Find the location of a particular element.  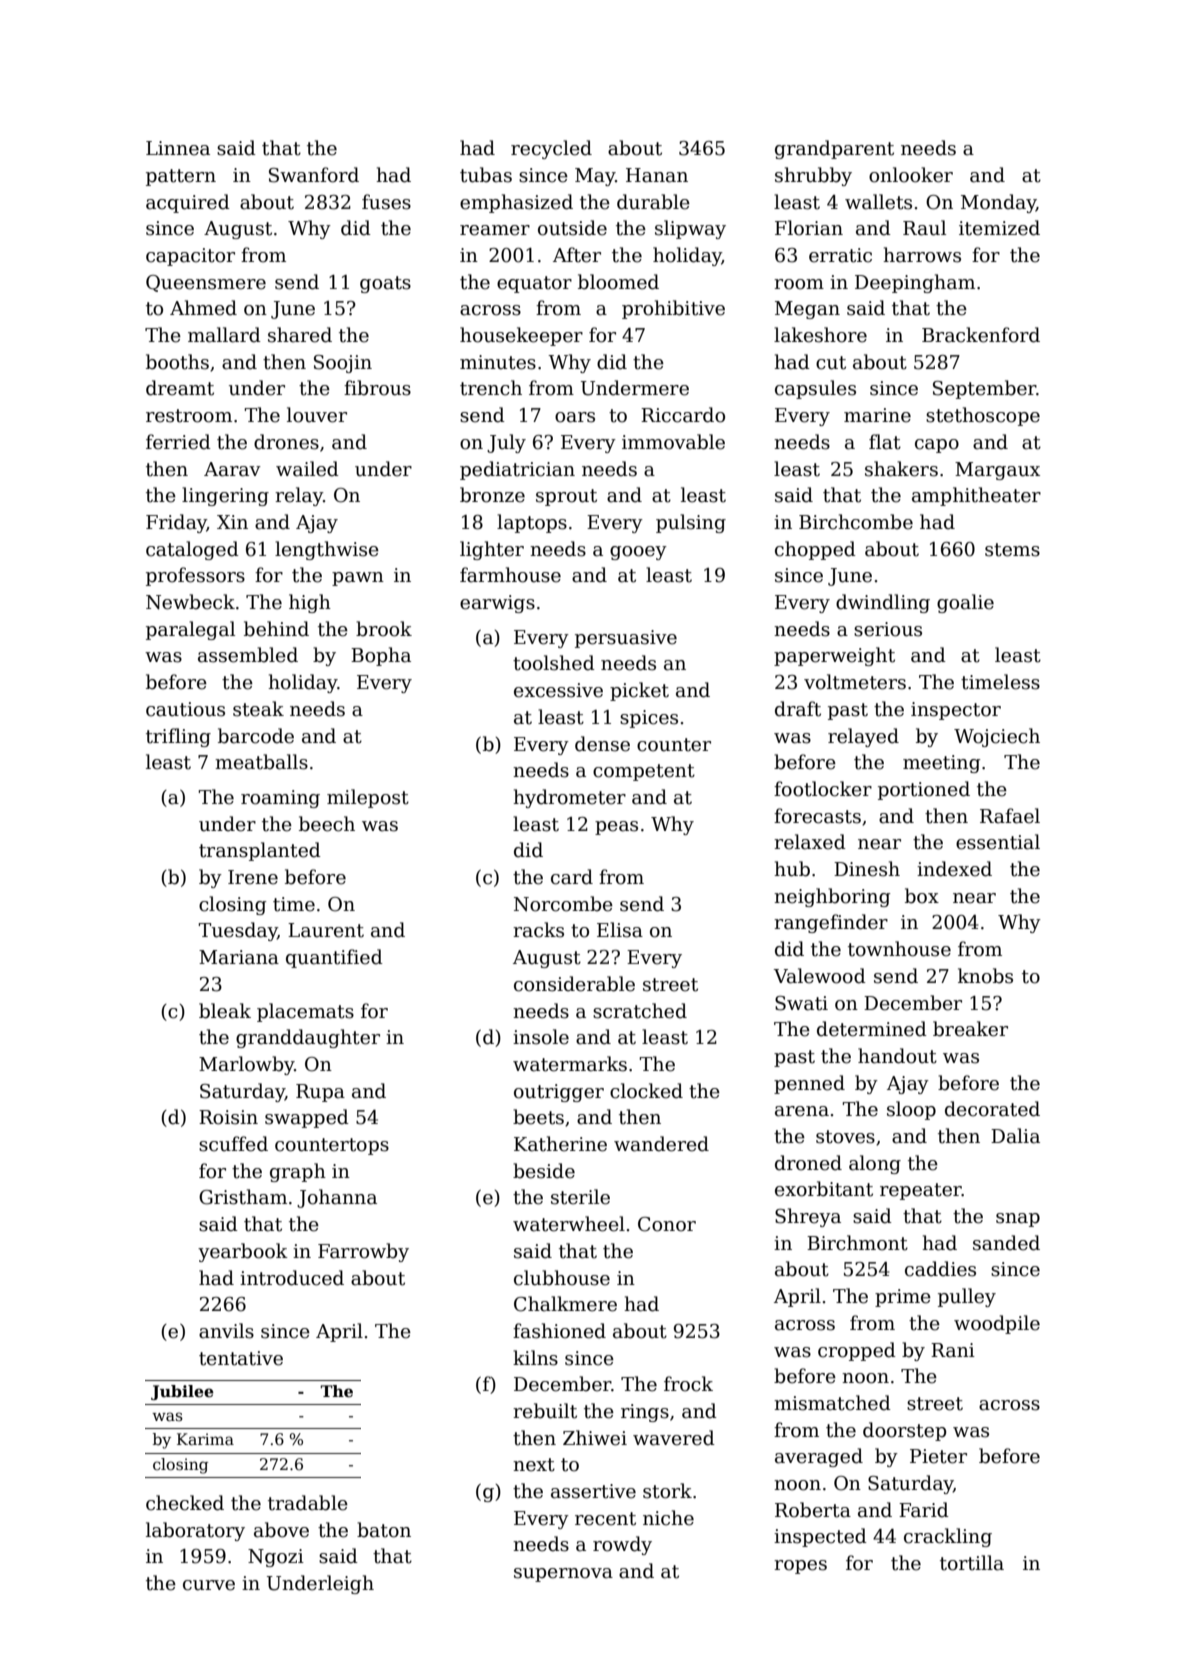

lighter is located at coordinates (492, 550).
